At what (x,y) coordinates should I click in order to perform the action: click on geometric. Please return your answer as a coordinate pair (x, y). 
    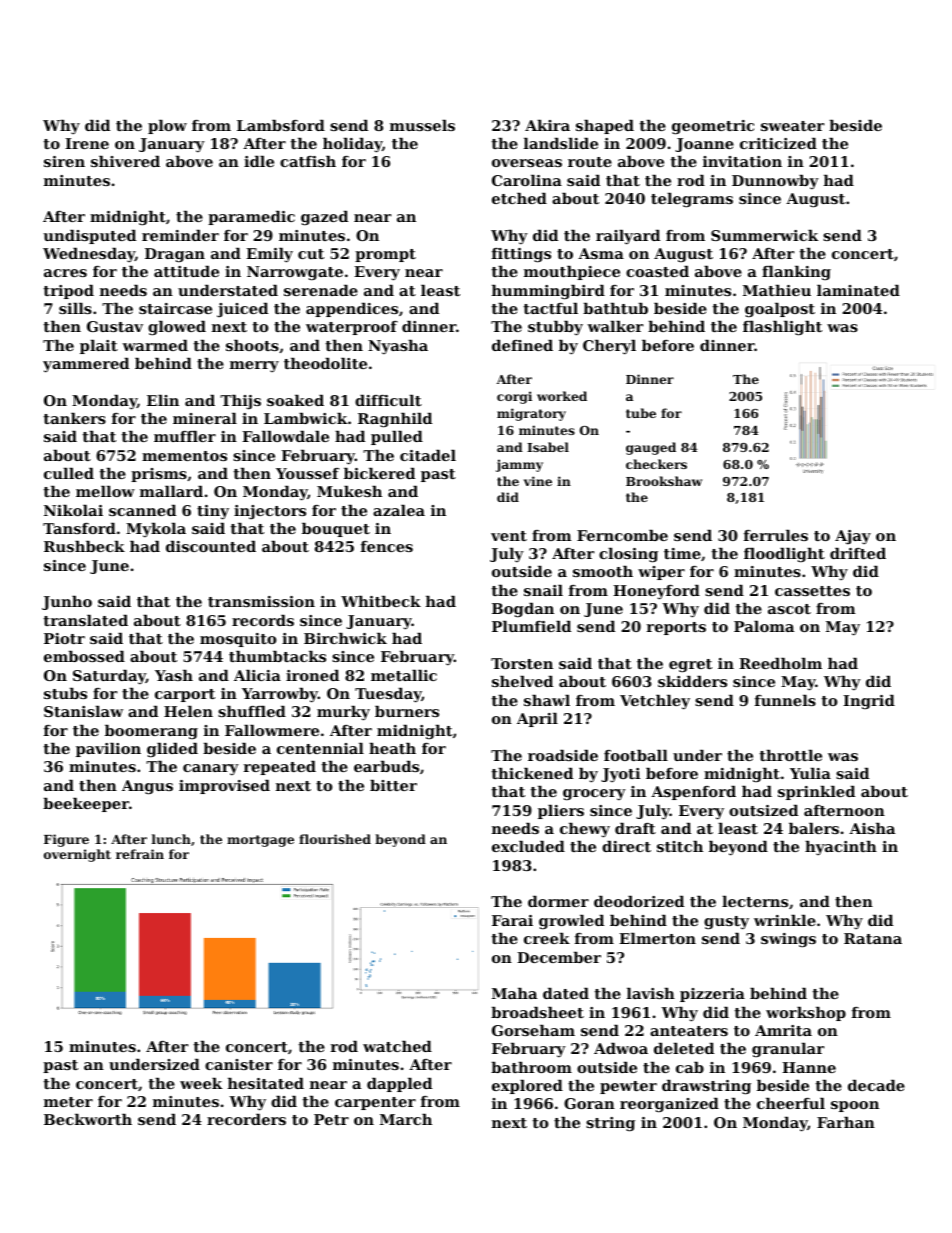
    Looking at the image, I should click on (713, 127).
